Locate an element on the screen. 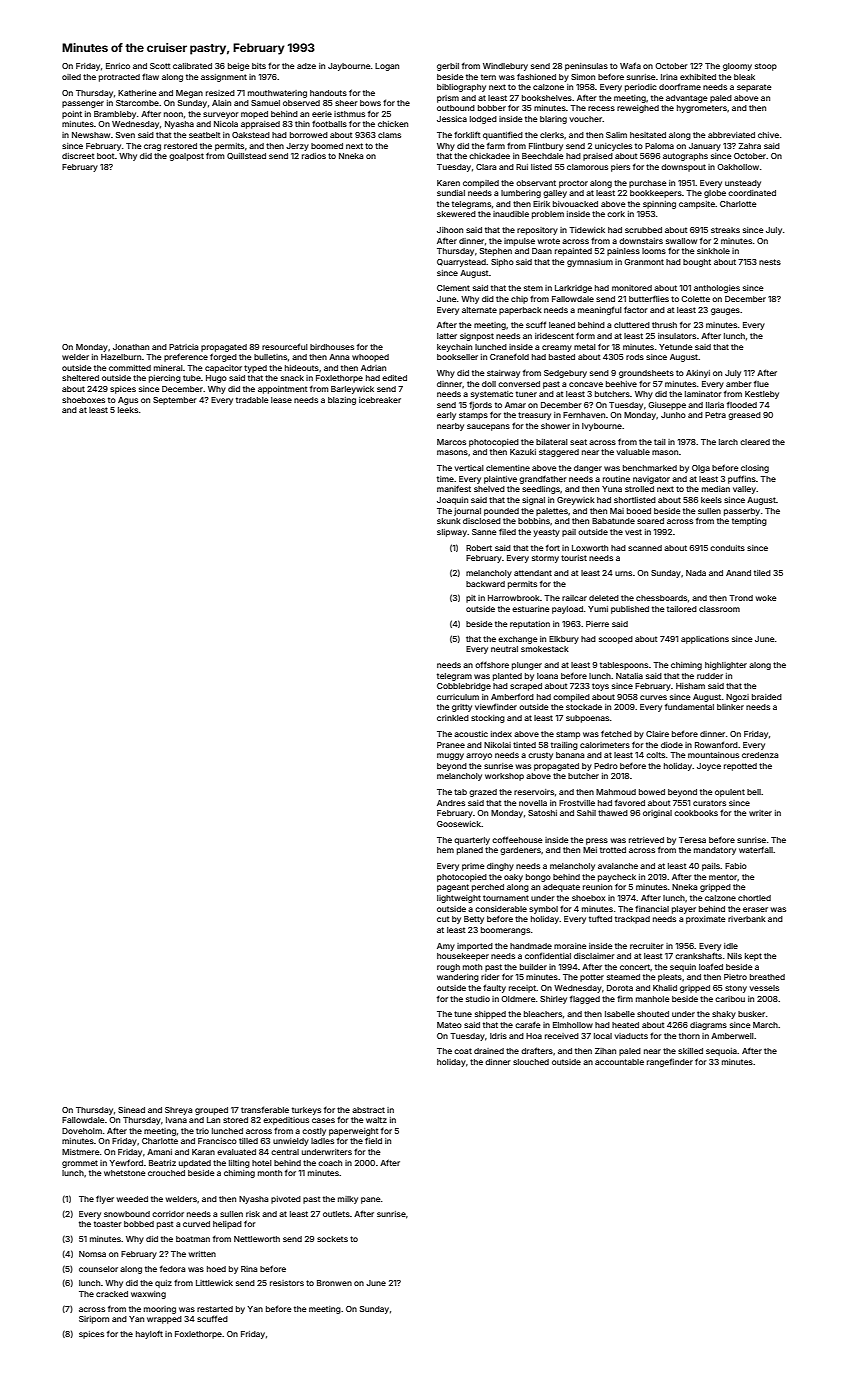  observant is located at coordinates (536, 183).
